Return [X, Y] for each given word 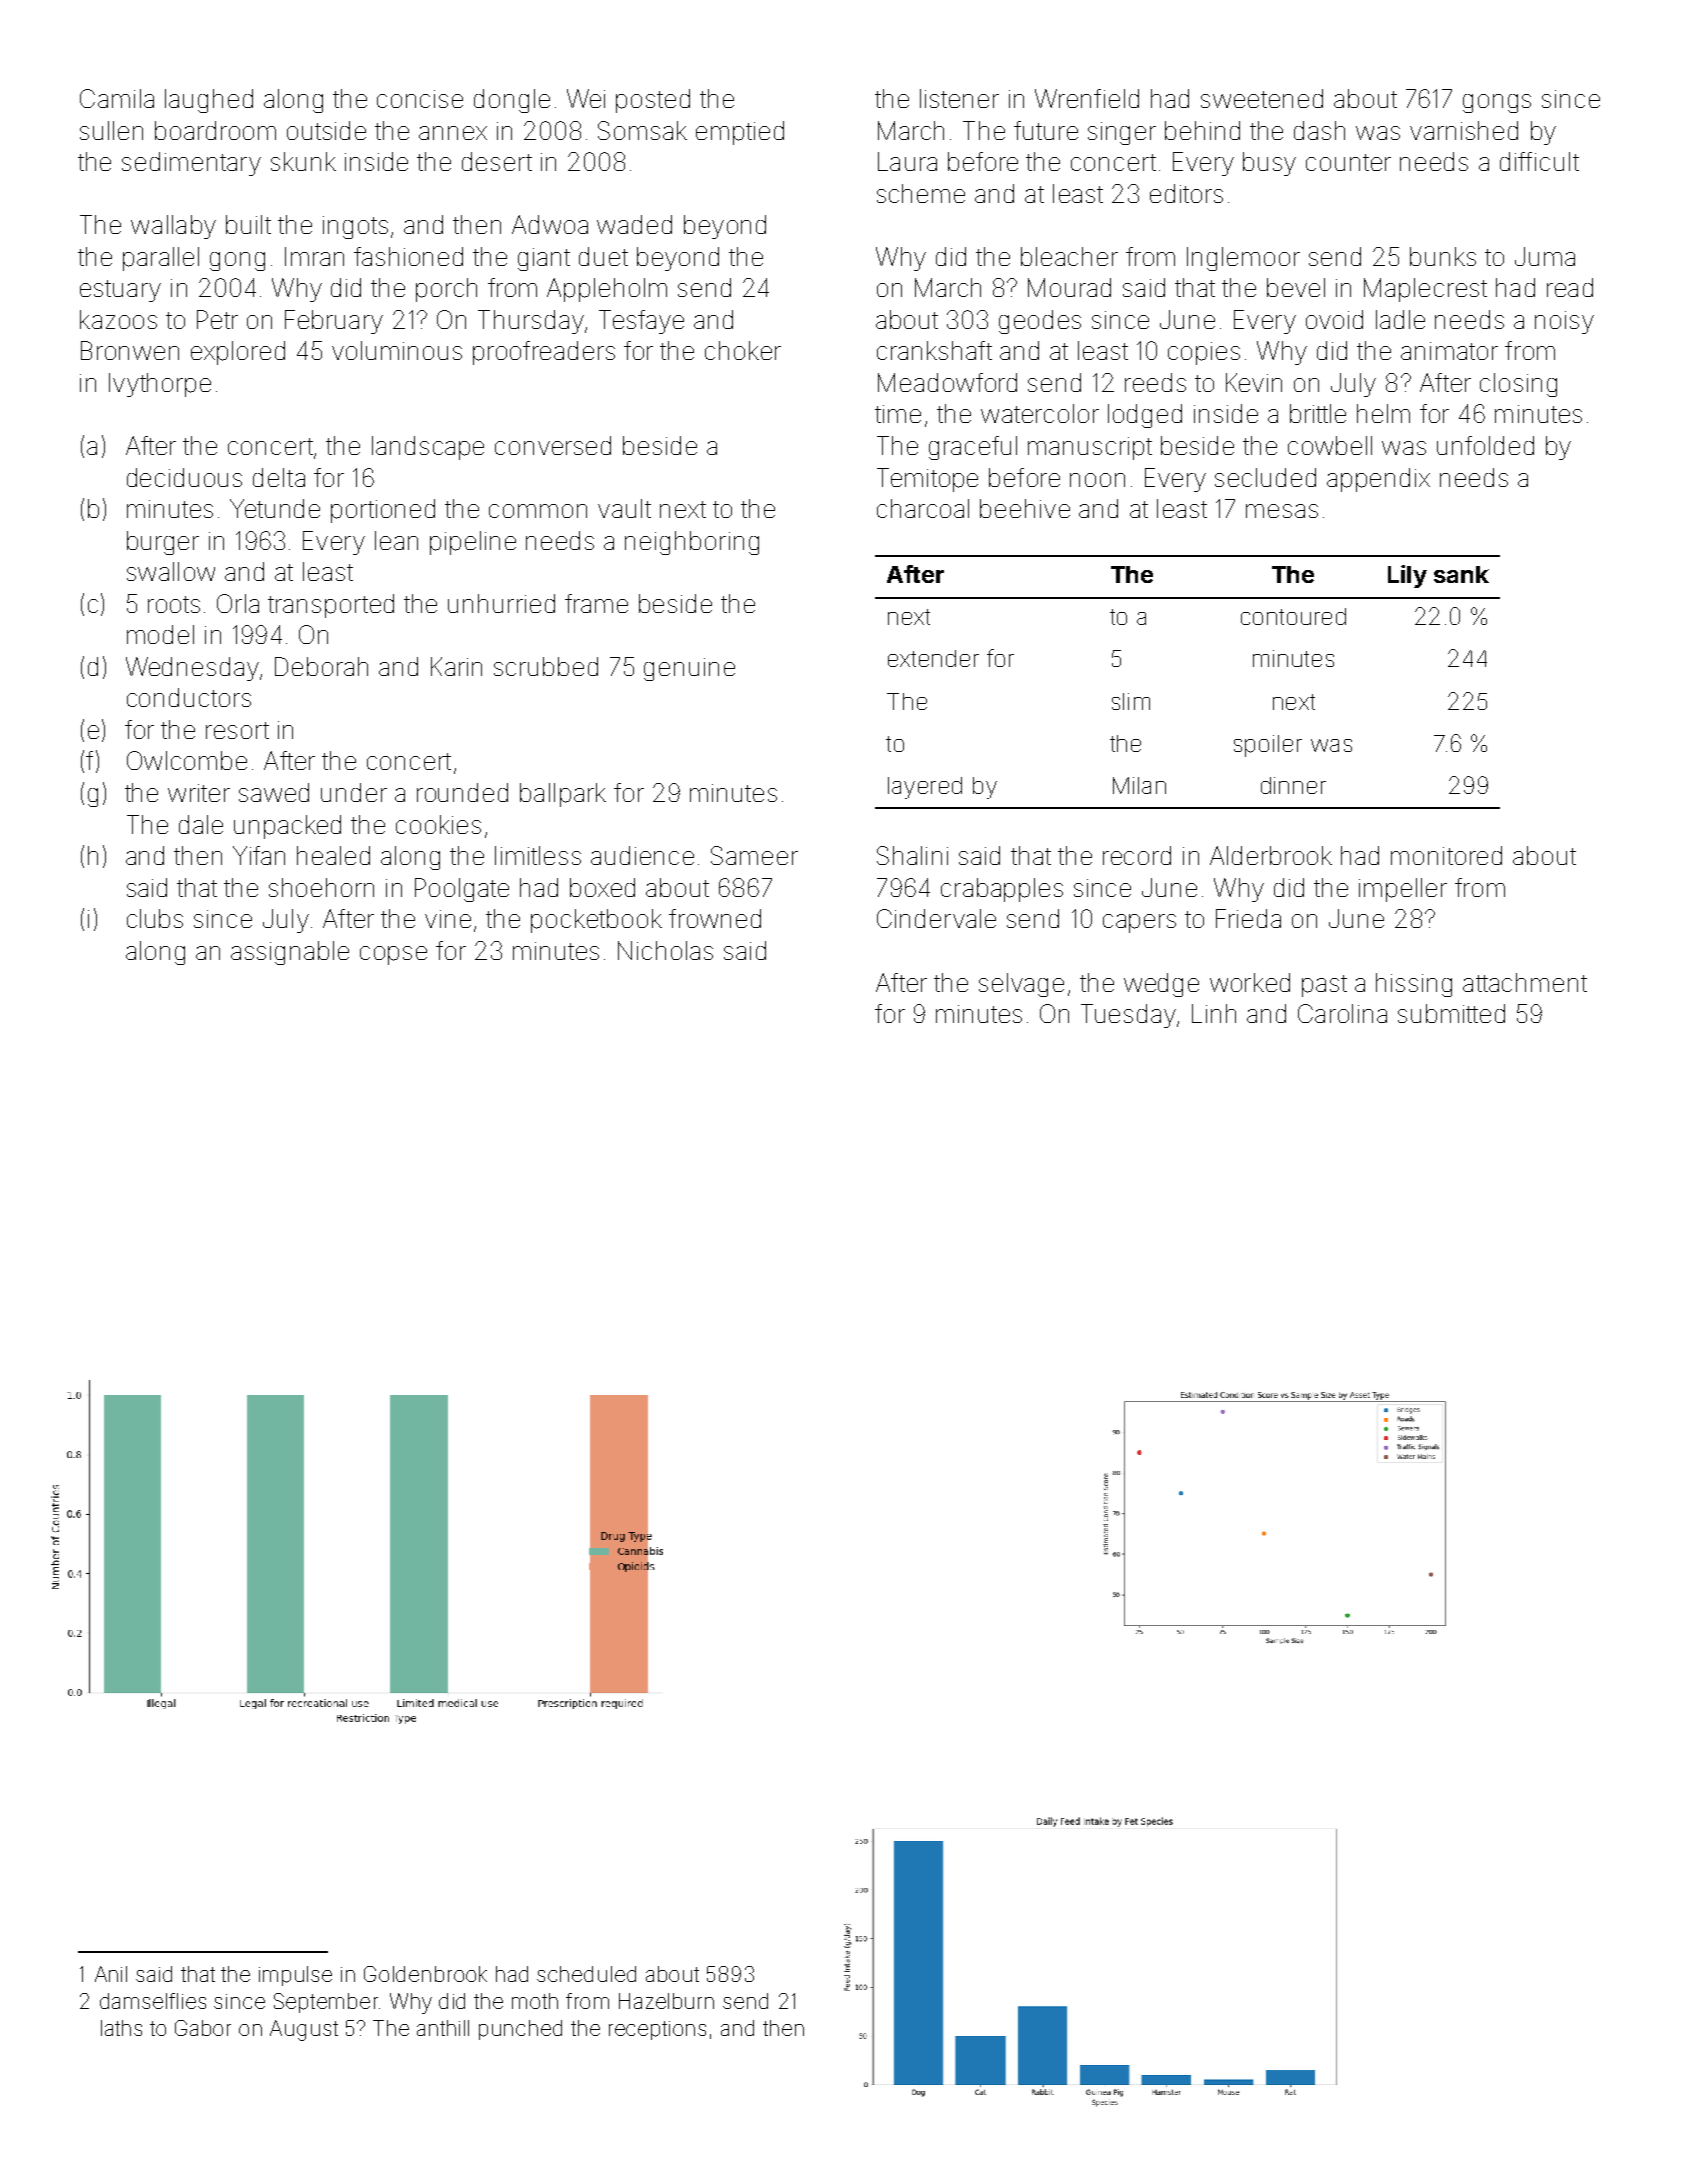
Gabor [203, 2028]
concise [420, 99]
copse [393, 955]
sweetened [1262, 98]
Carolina [1342, 1013]
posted [653, 101]
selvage [1021, 985]
